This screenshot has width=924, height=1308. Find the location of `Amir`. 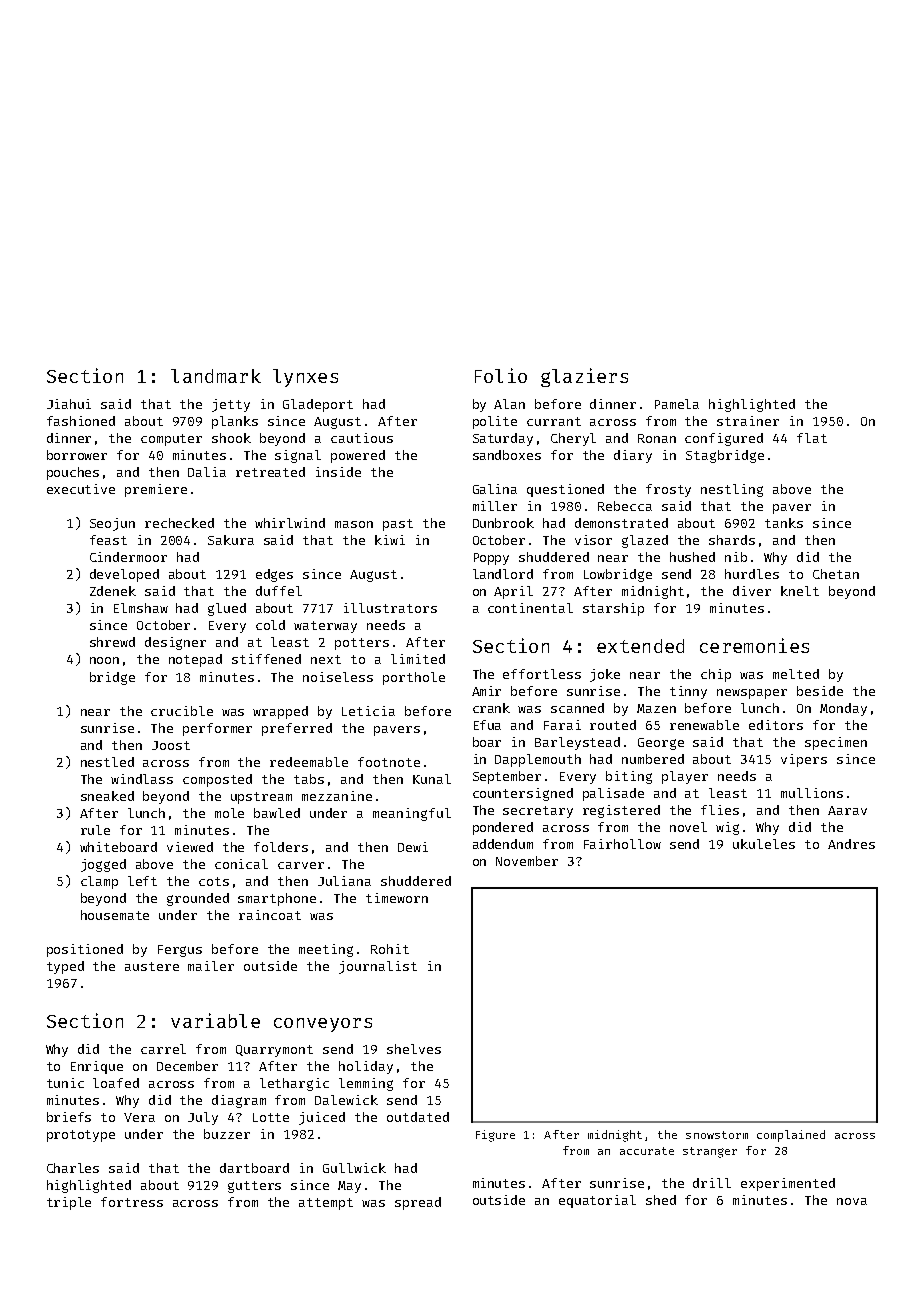

Amir is located at coordinates (486, 691).
